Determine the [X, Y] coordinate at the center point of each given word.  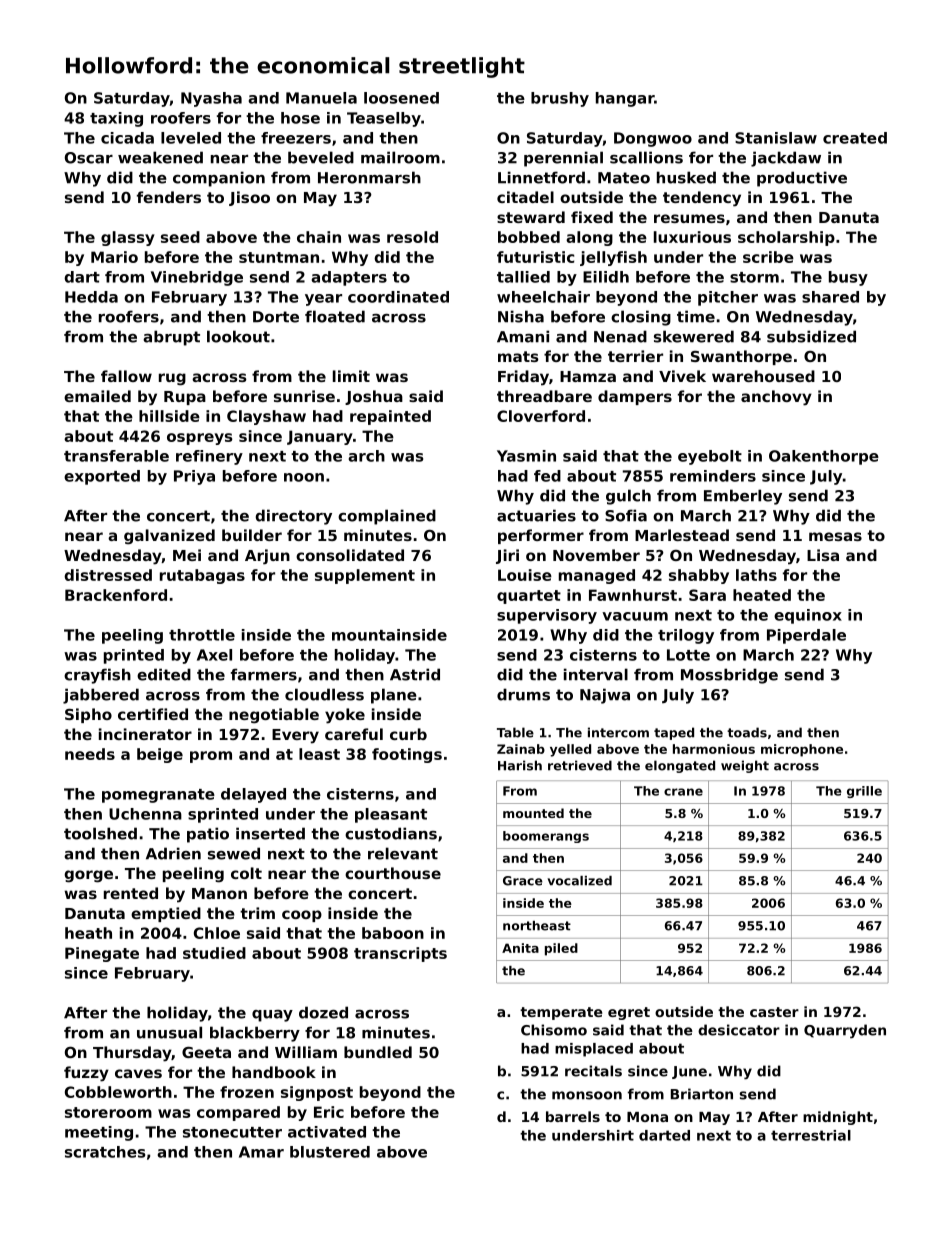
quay [272, 1016]
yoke [345, 716]
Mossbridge [729, 676]
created [855, 138]
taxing [116, 119]
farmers [264, 674]
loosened [401, 98]
